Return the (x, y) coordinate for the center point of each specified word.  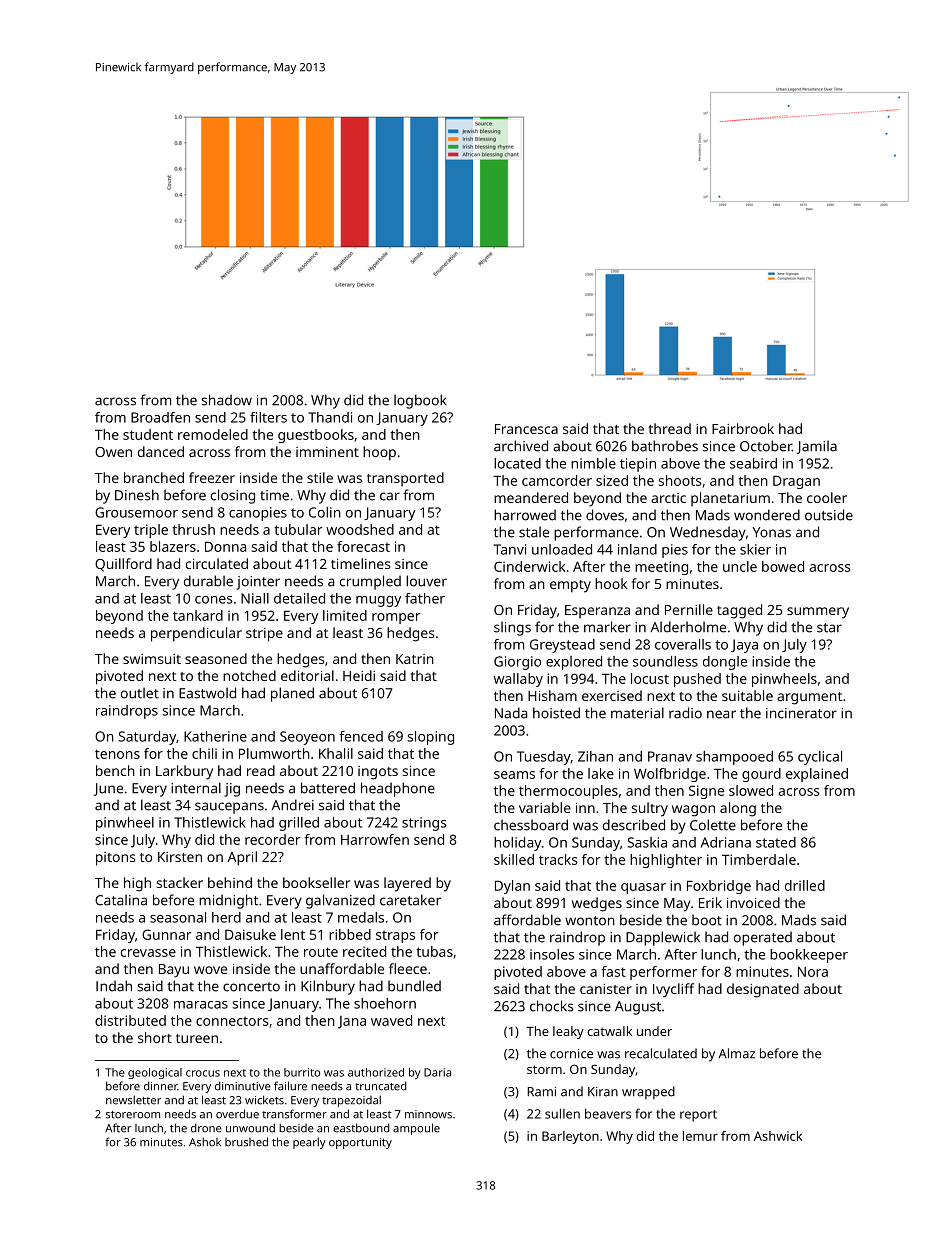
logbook (420, 401)
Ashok (205, 1142)
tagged (739, 611)
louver (426, 581)
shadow (226, 400)
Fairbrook (743, 428)
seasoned (216, 658)
